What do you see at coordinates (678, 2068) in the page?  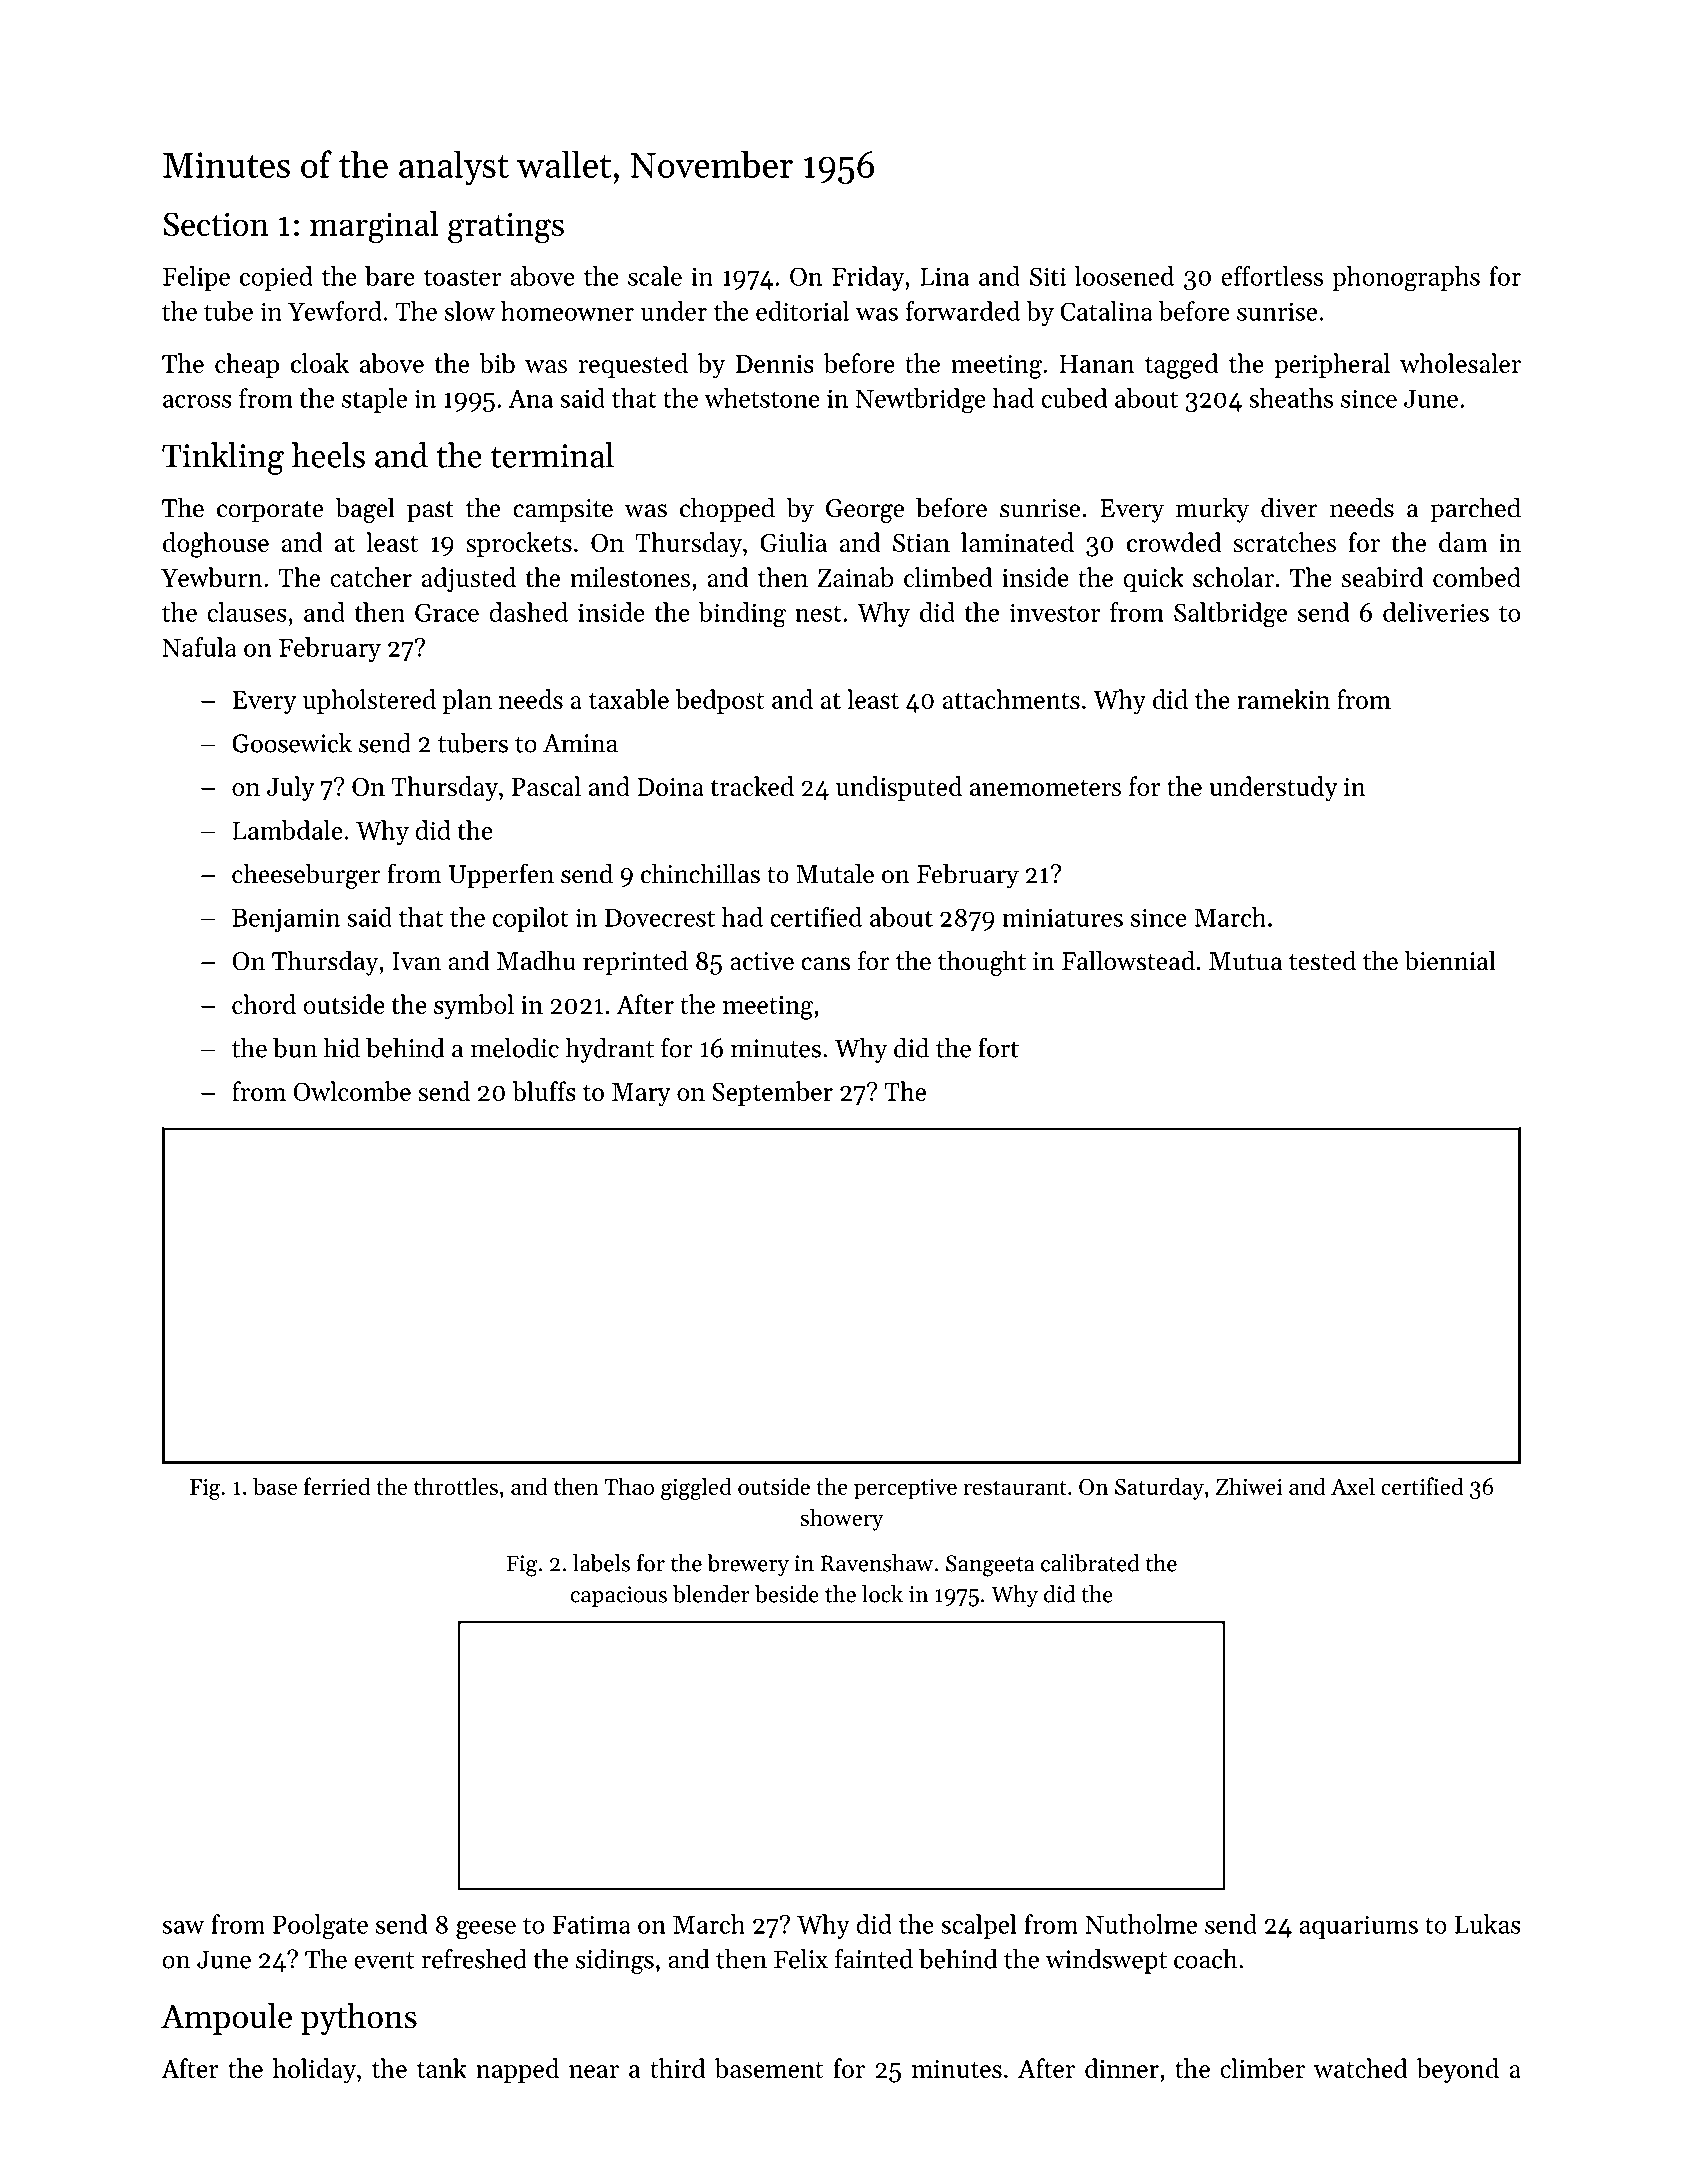 I see `third` at bounding box center [678, 2068].
